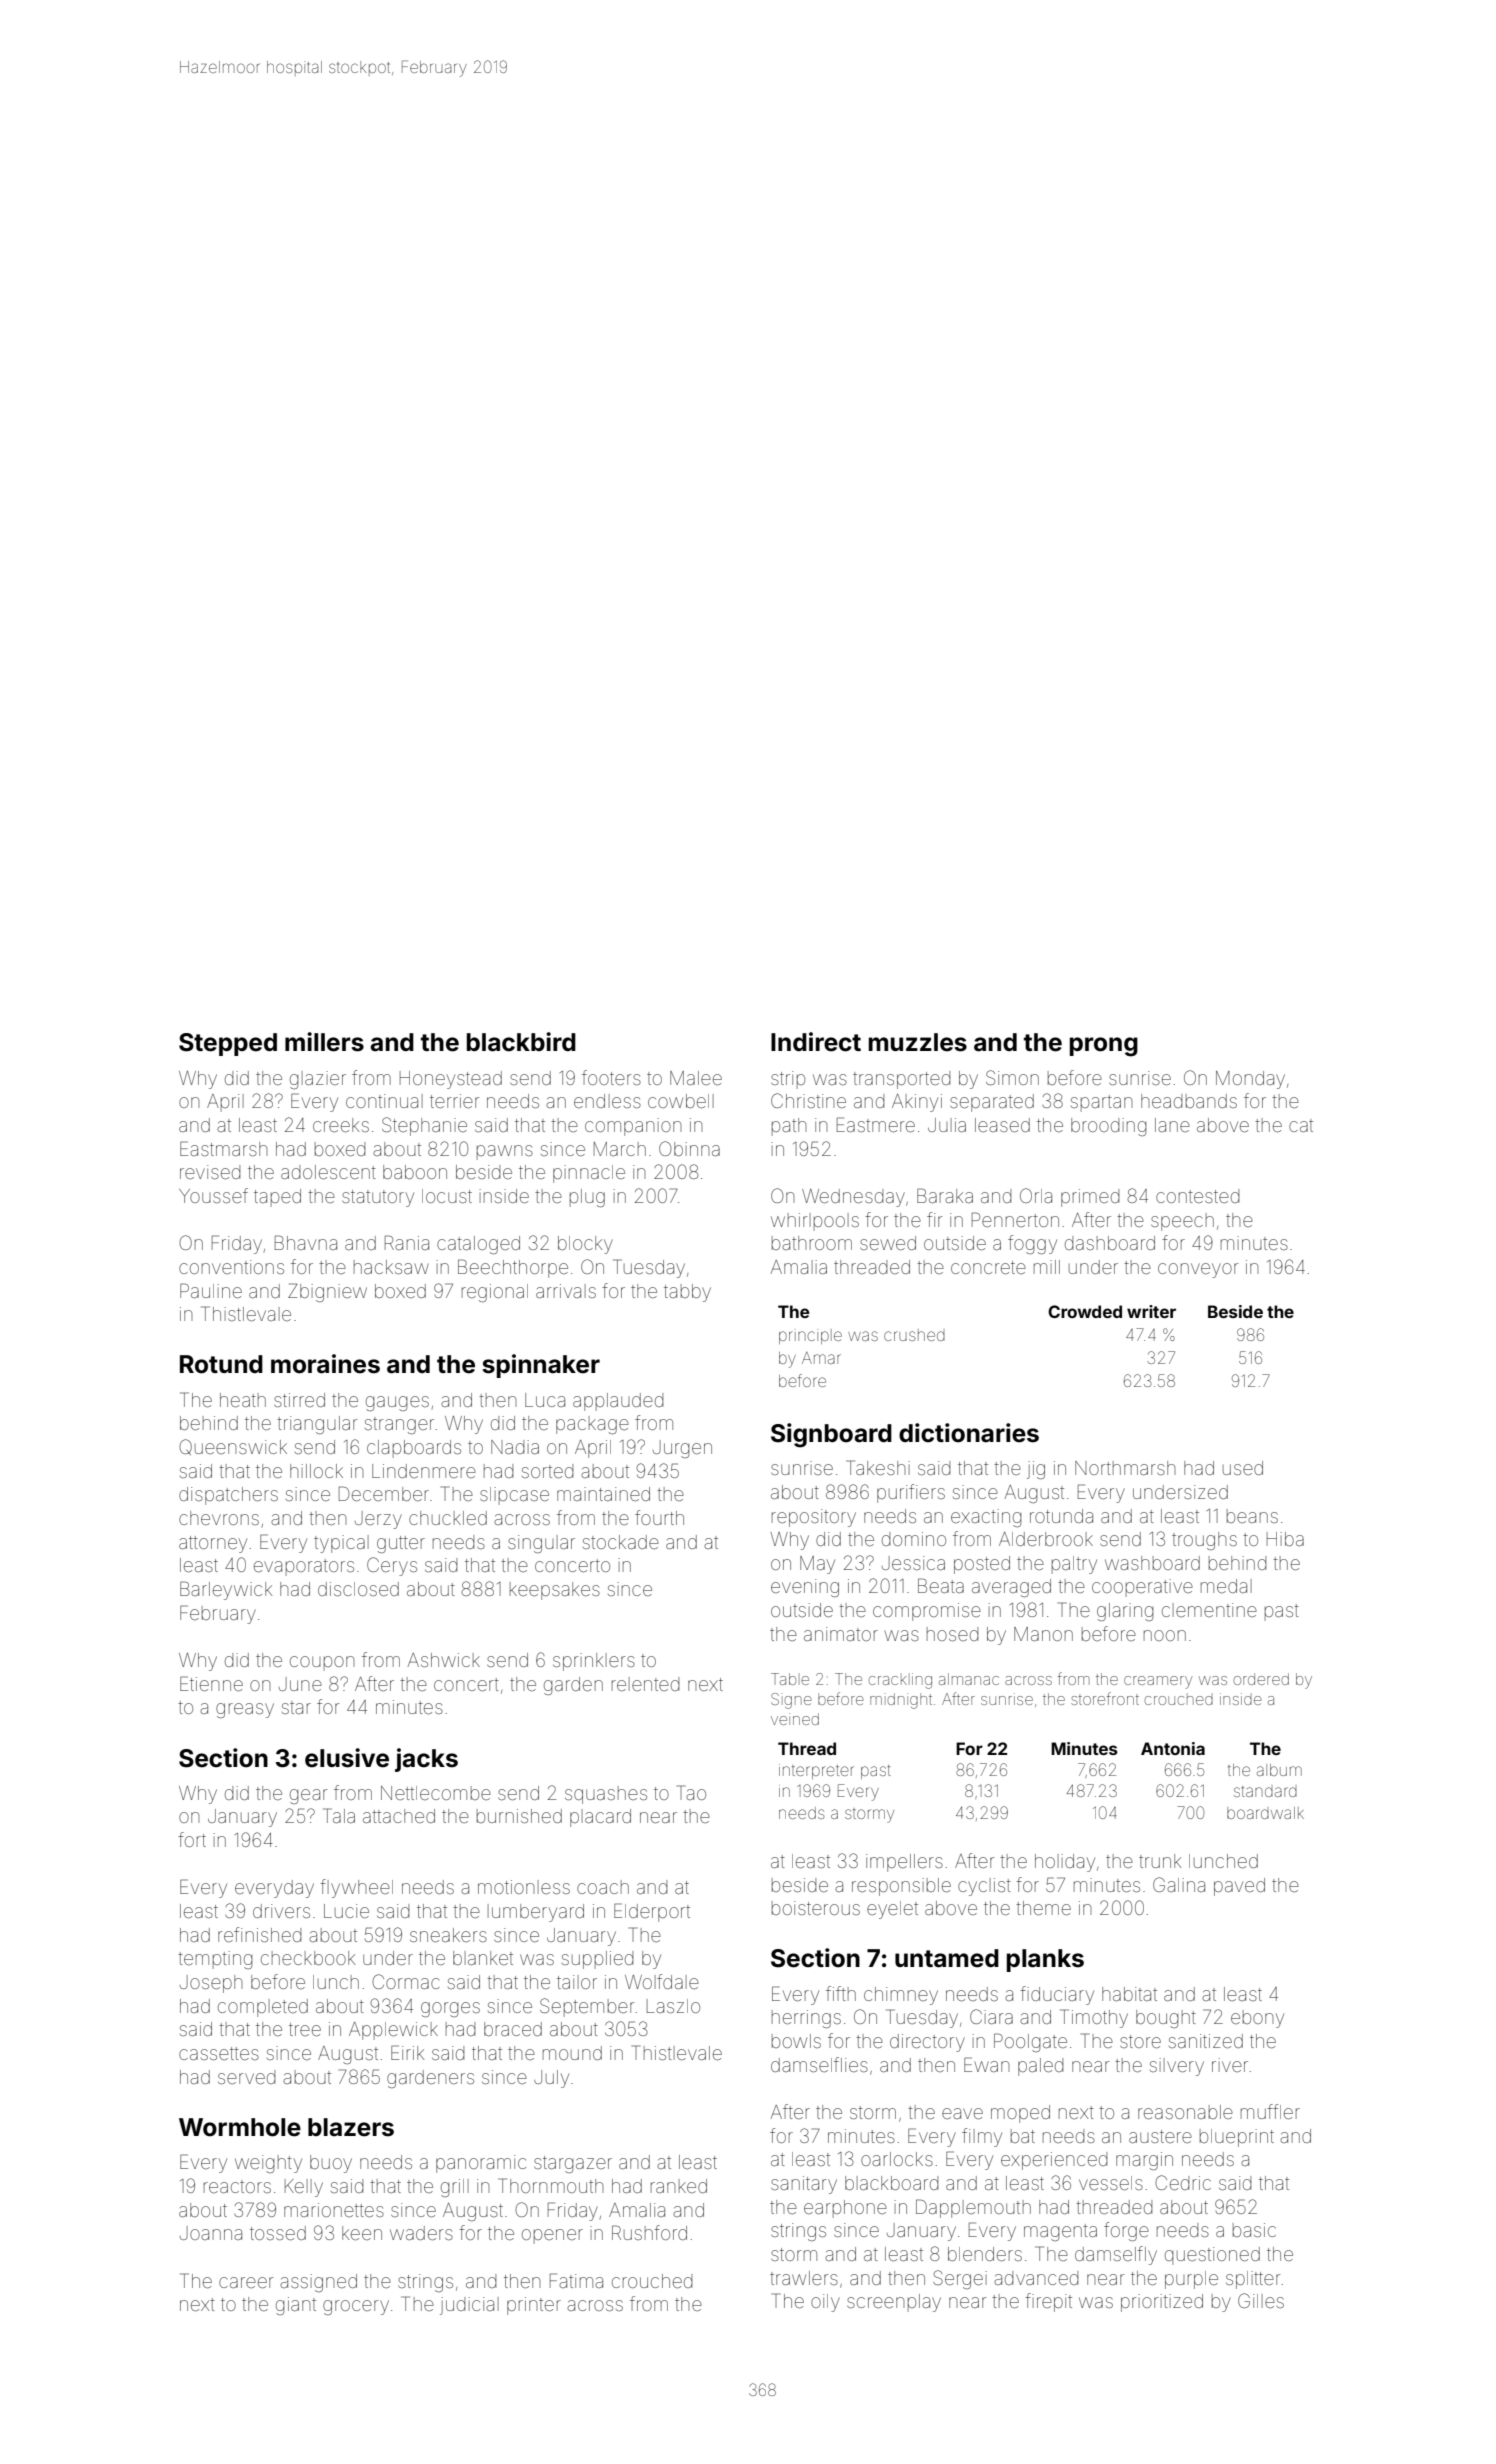  I want to click on pinnacle, so click(589, 1174).
